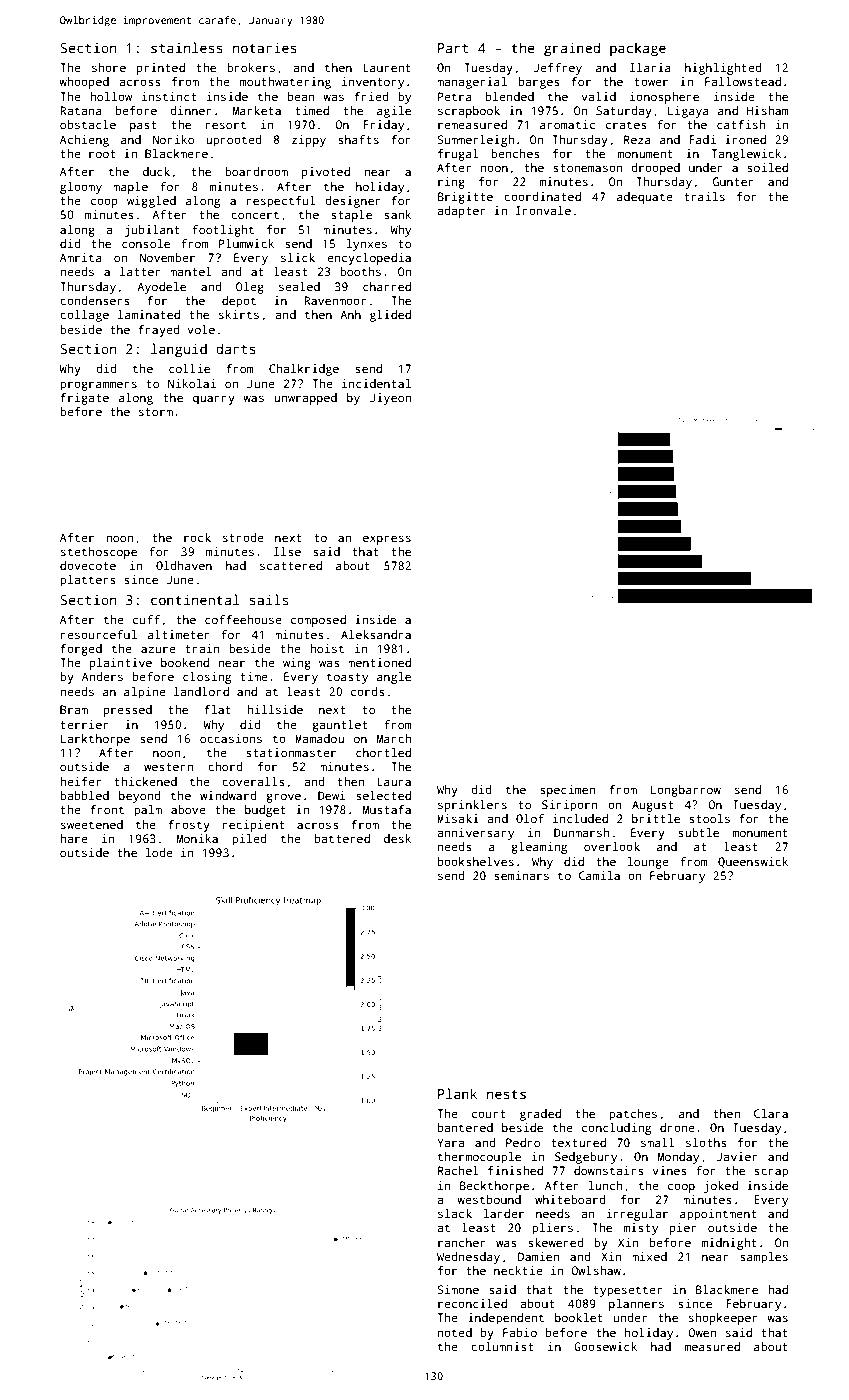 This screenshot has width=849, height=1400. Describe the element at coordinates (255, 215) in the screenshot. I see `concert` at that location.
